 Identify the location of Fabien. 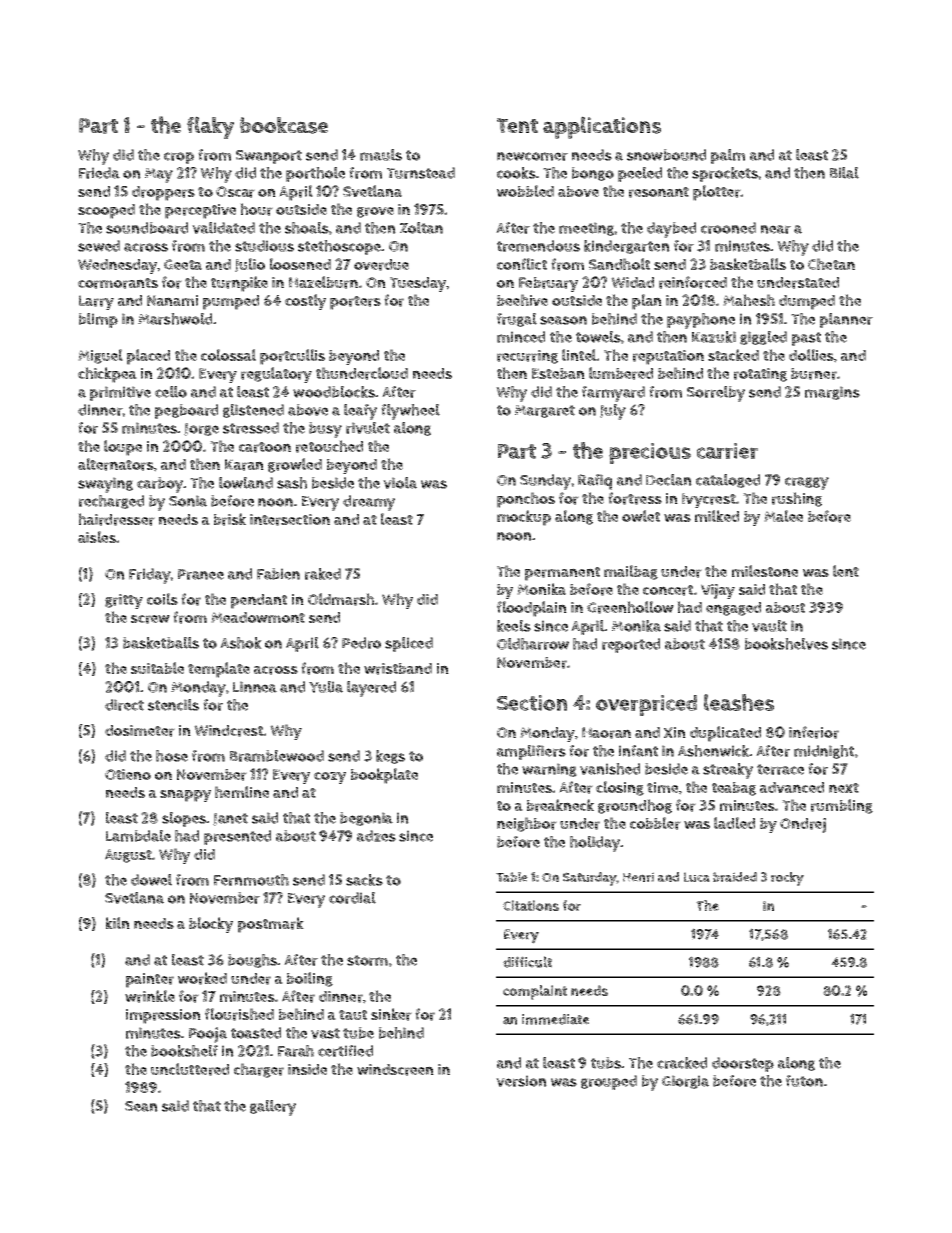
(278, 574).
